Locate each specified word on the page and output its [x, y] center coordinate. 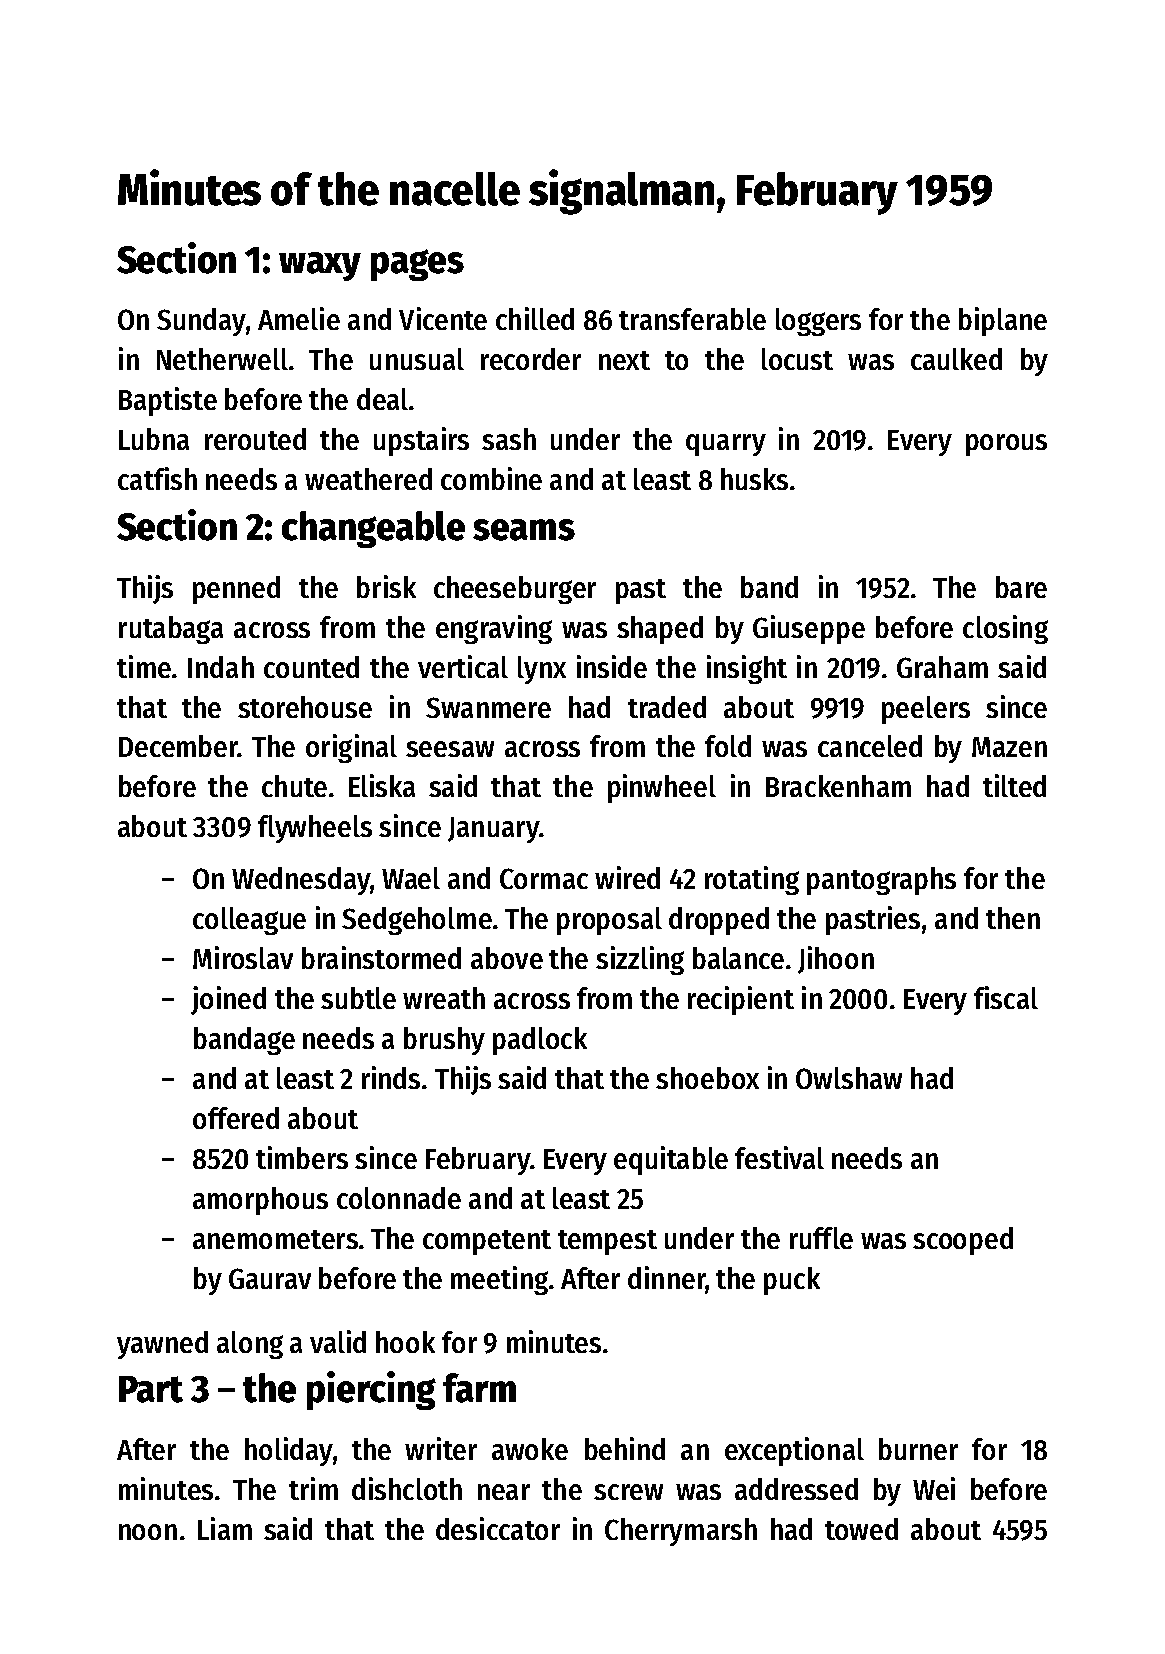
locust [797, 359]
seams [524, 530]
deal [382, 399]
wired [627, 877]
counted [311, 667]
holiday [289, 1451]
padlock [540, 1041]
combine [491, 478]
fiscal [1006, 997]
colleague [249, 921]
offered [236, 1118]
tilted [1014, 785]
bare [1021, 587]
